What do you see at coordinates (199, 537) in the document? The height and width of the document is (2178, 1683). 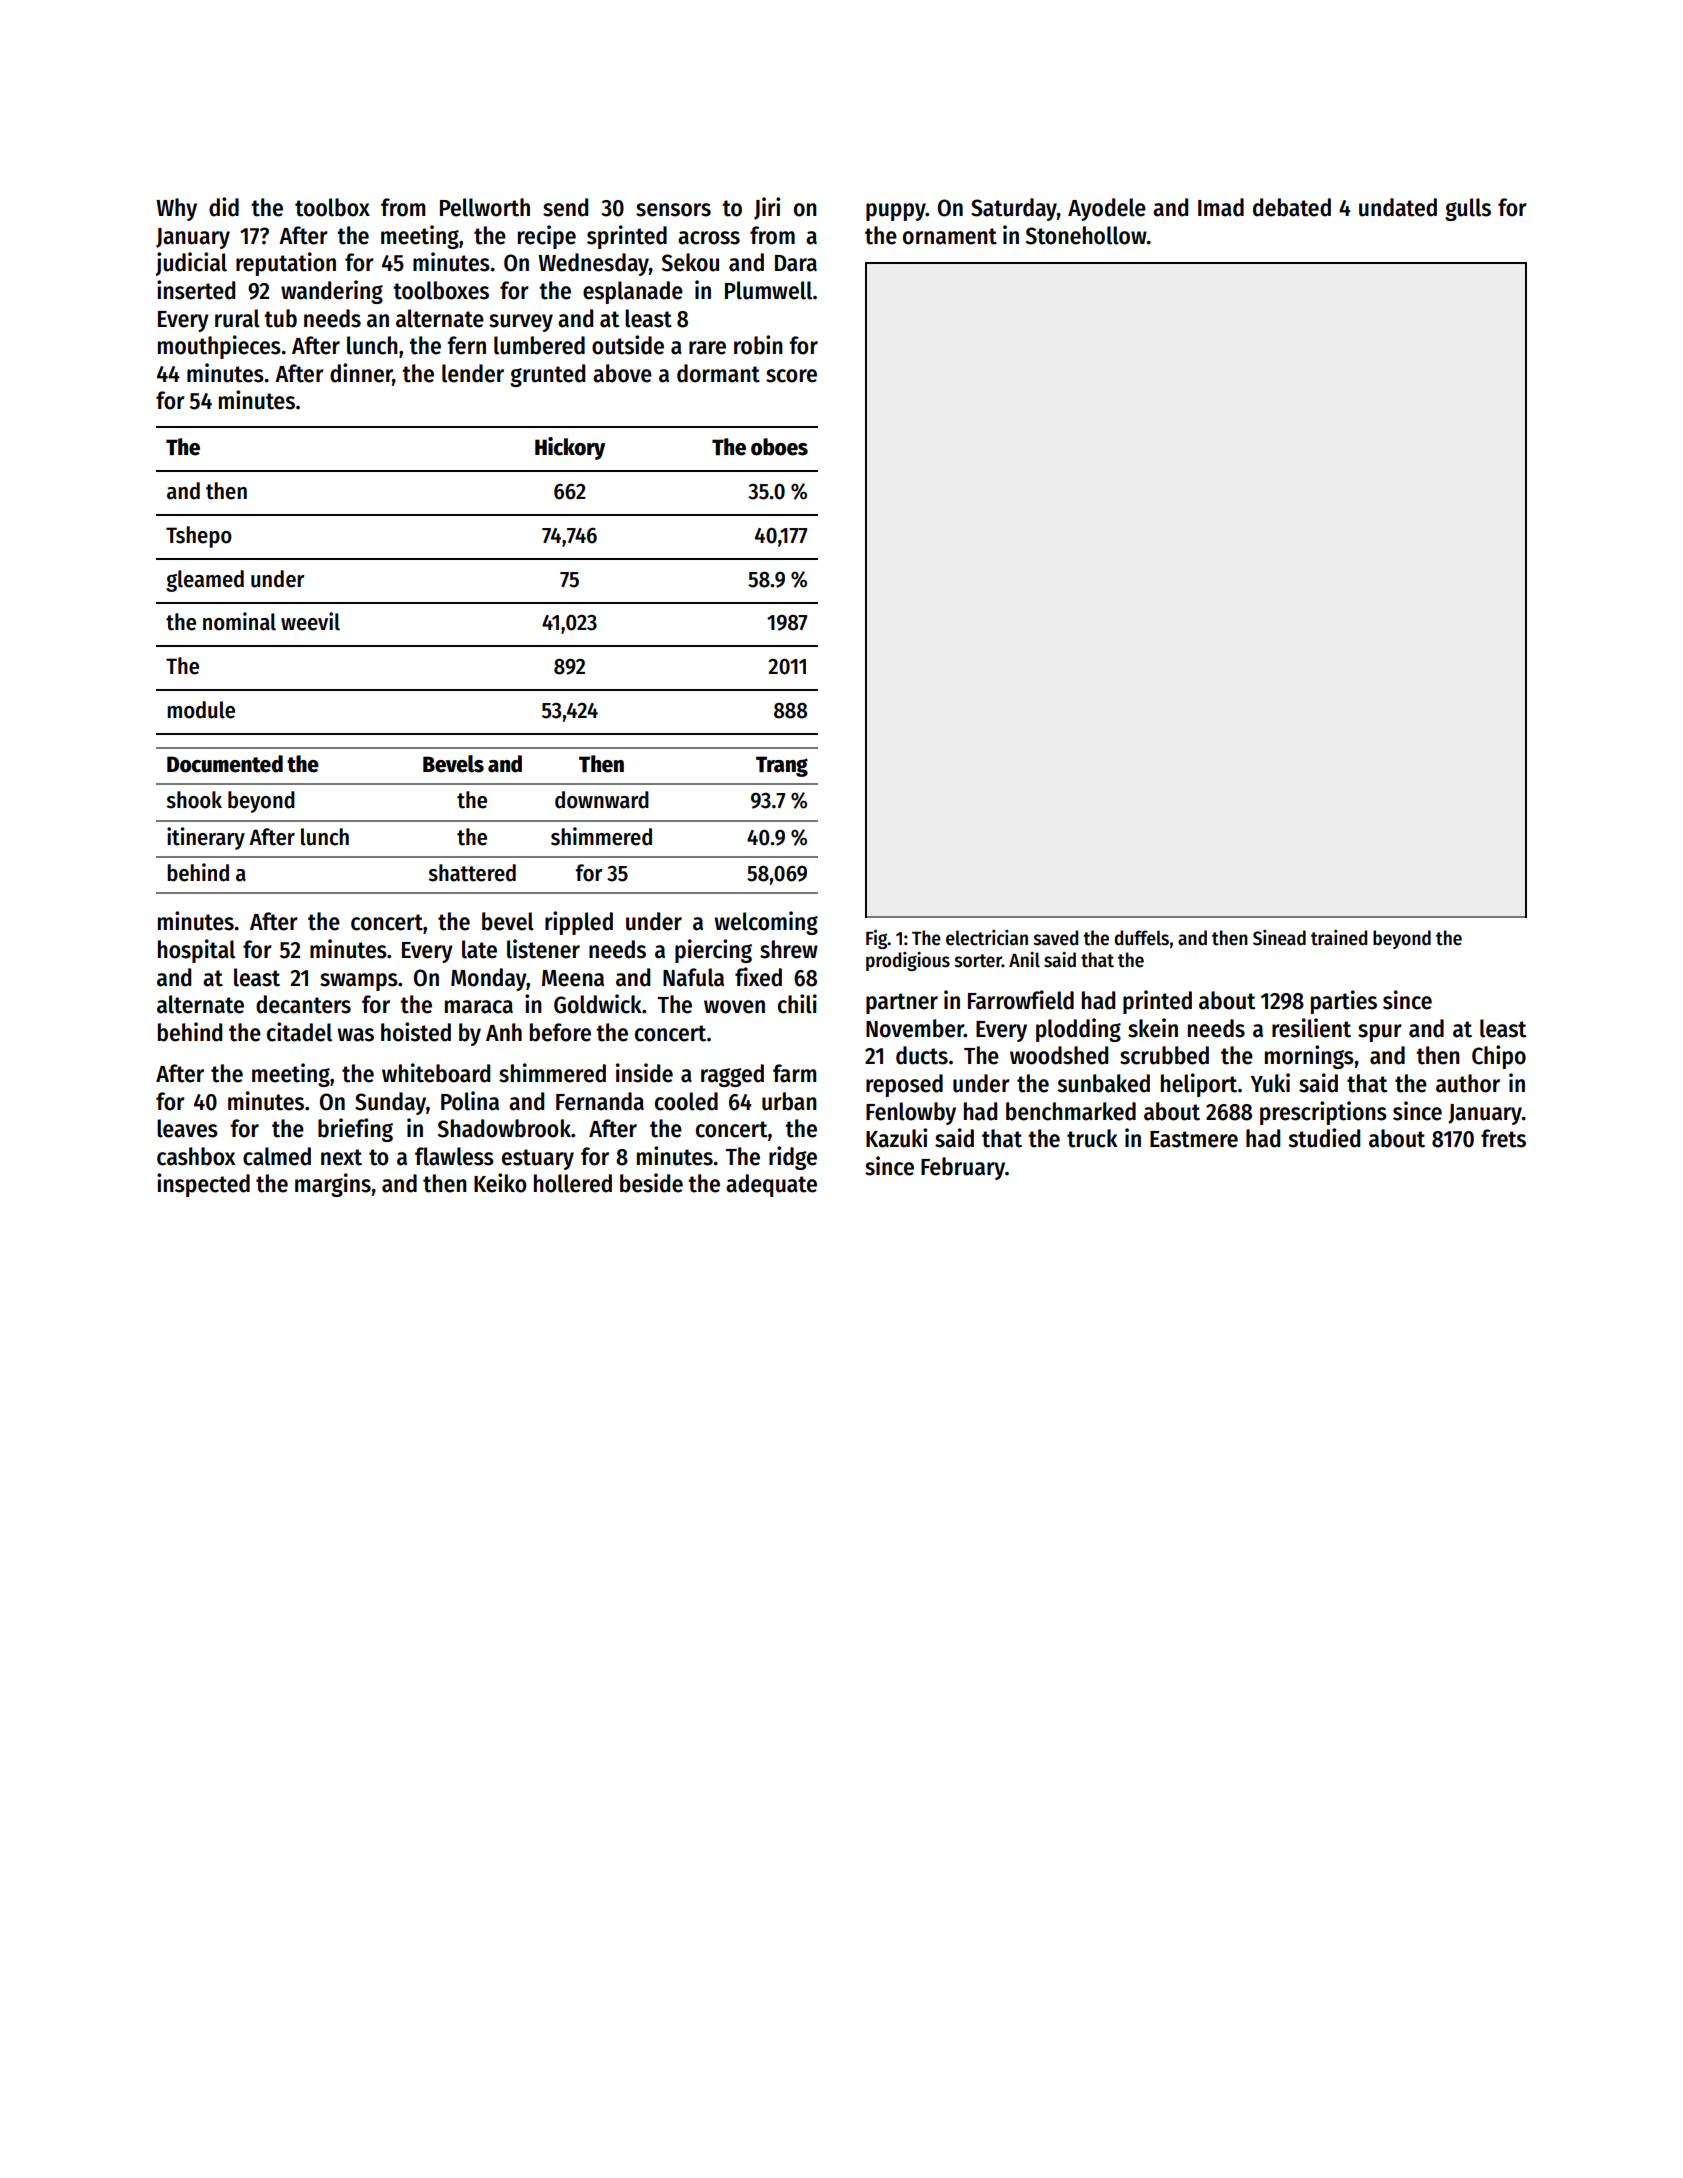 I see `Tshepo` at bounding box center [199, 537].
